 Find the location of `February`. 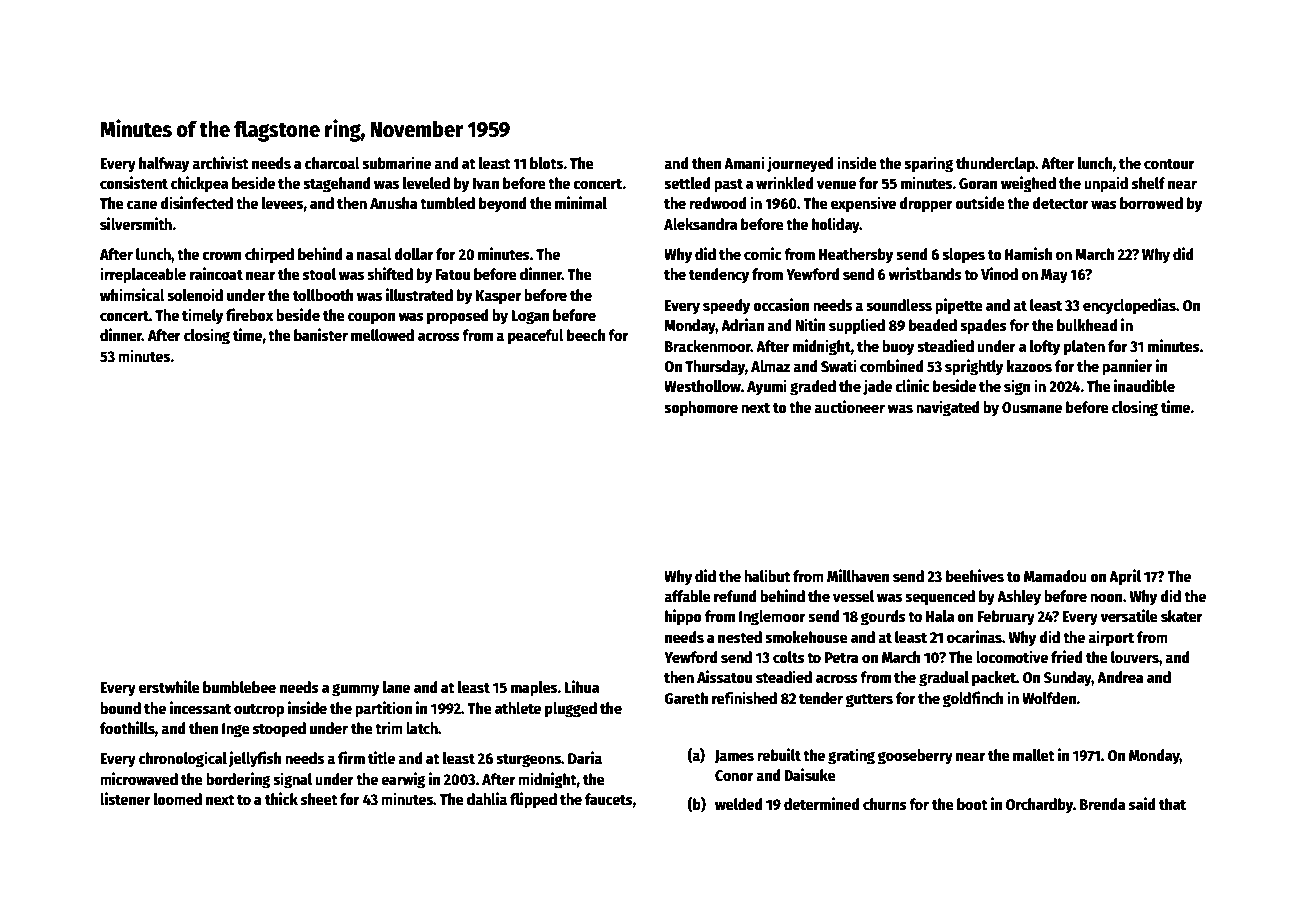

February is located at coordinates (1006, 618).
